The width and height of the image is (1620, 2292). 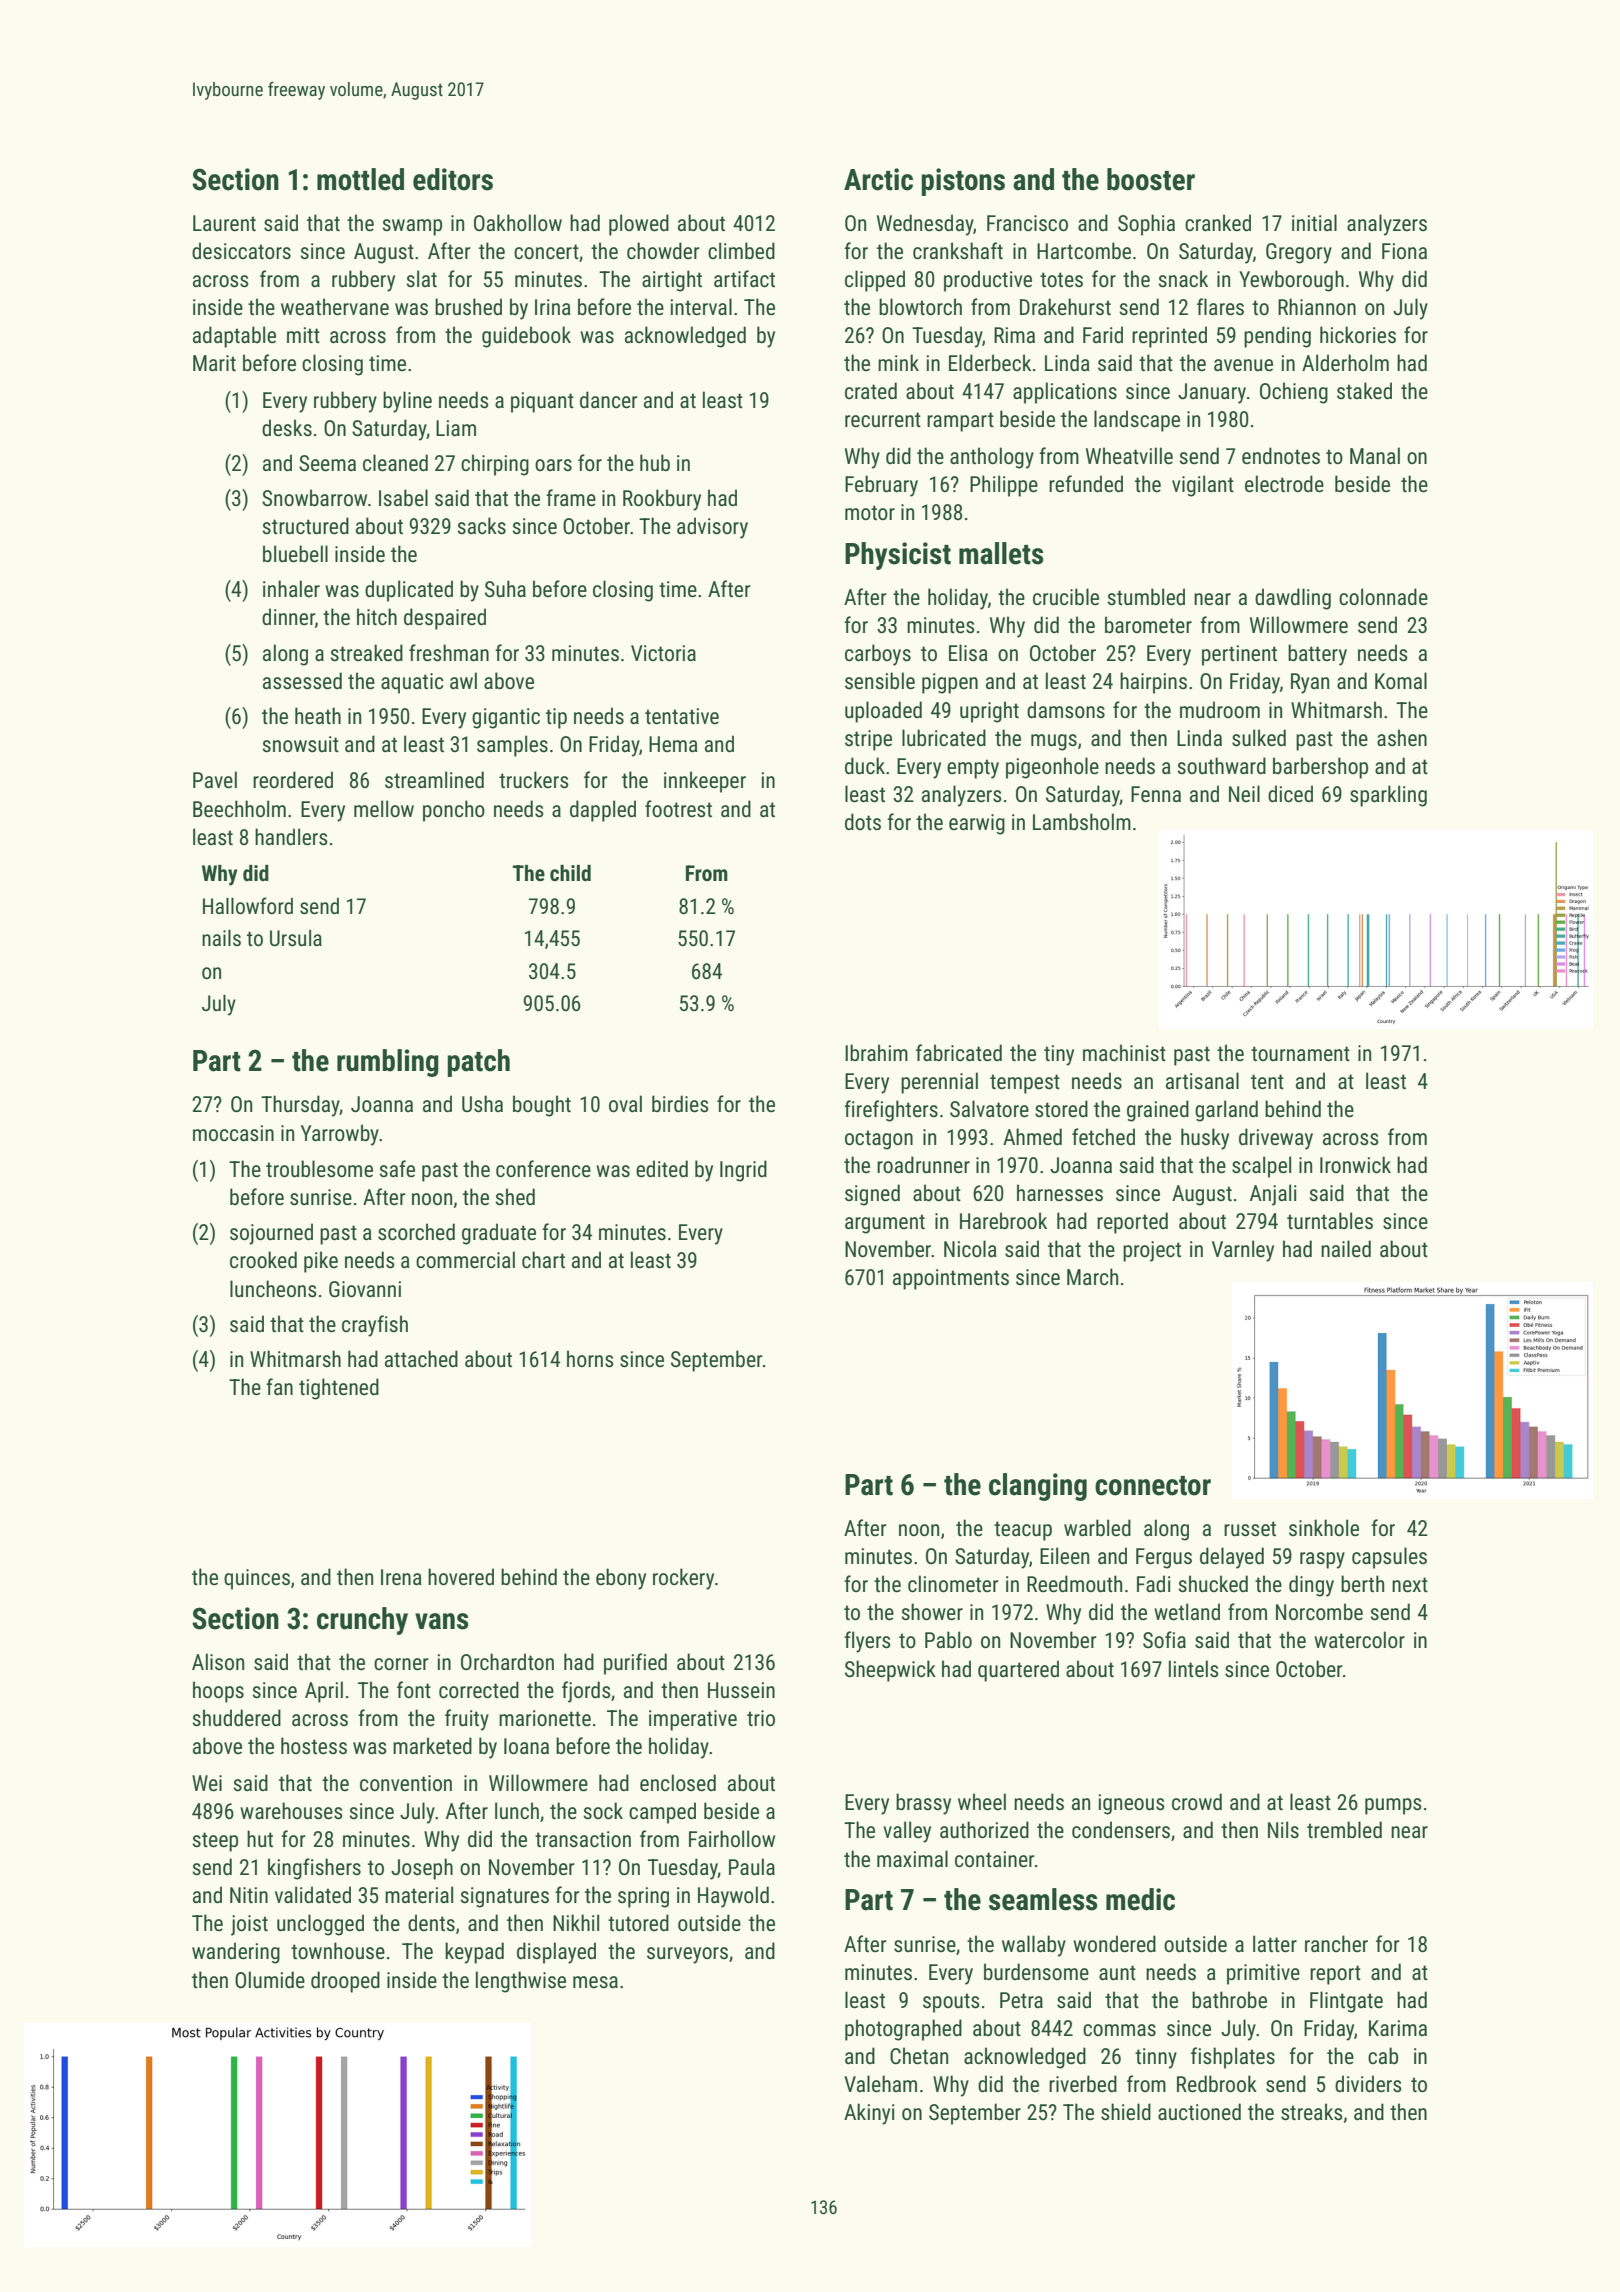 I want to click on warbled, so click(x=1097, y=1528).
